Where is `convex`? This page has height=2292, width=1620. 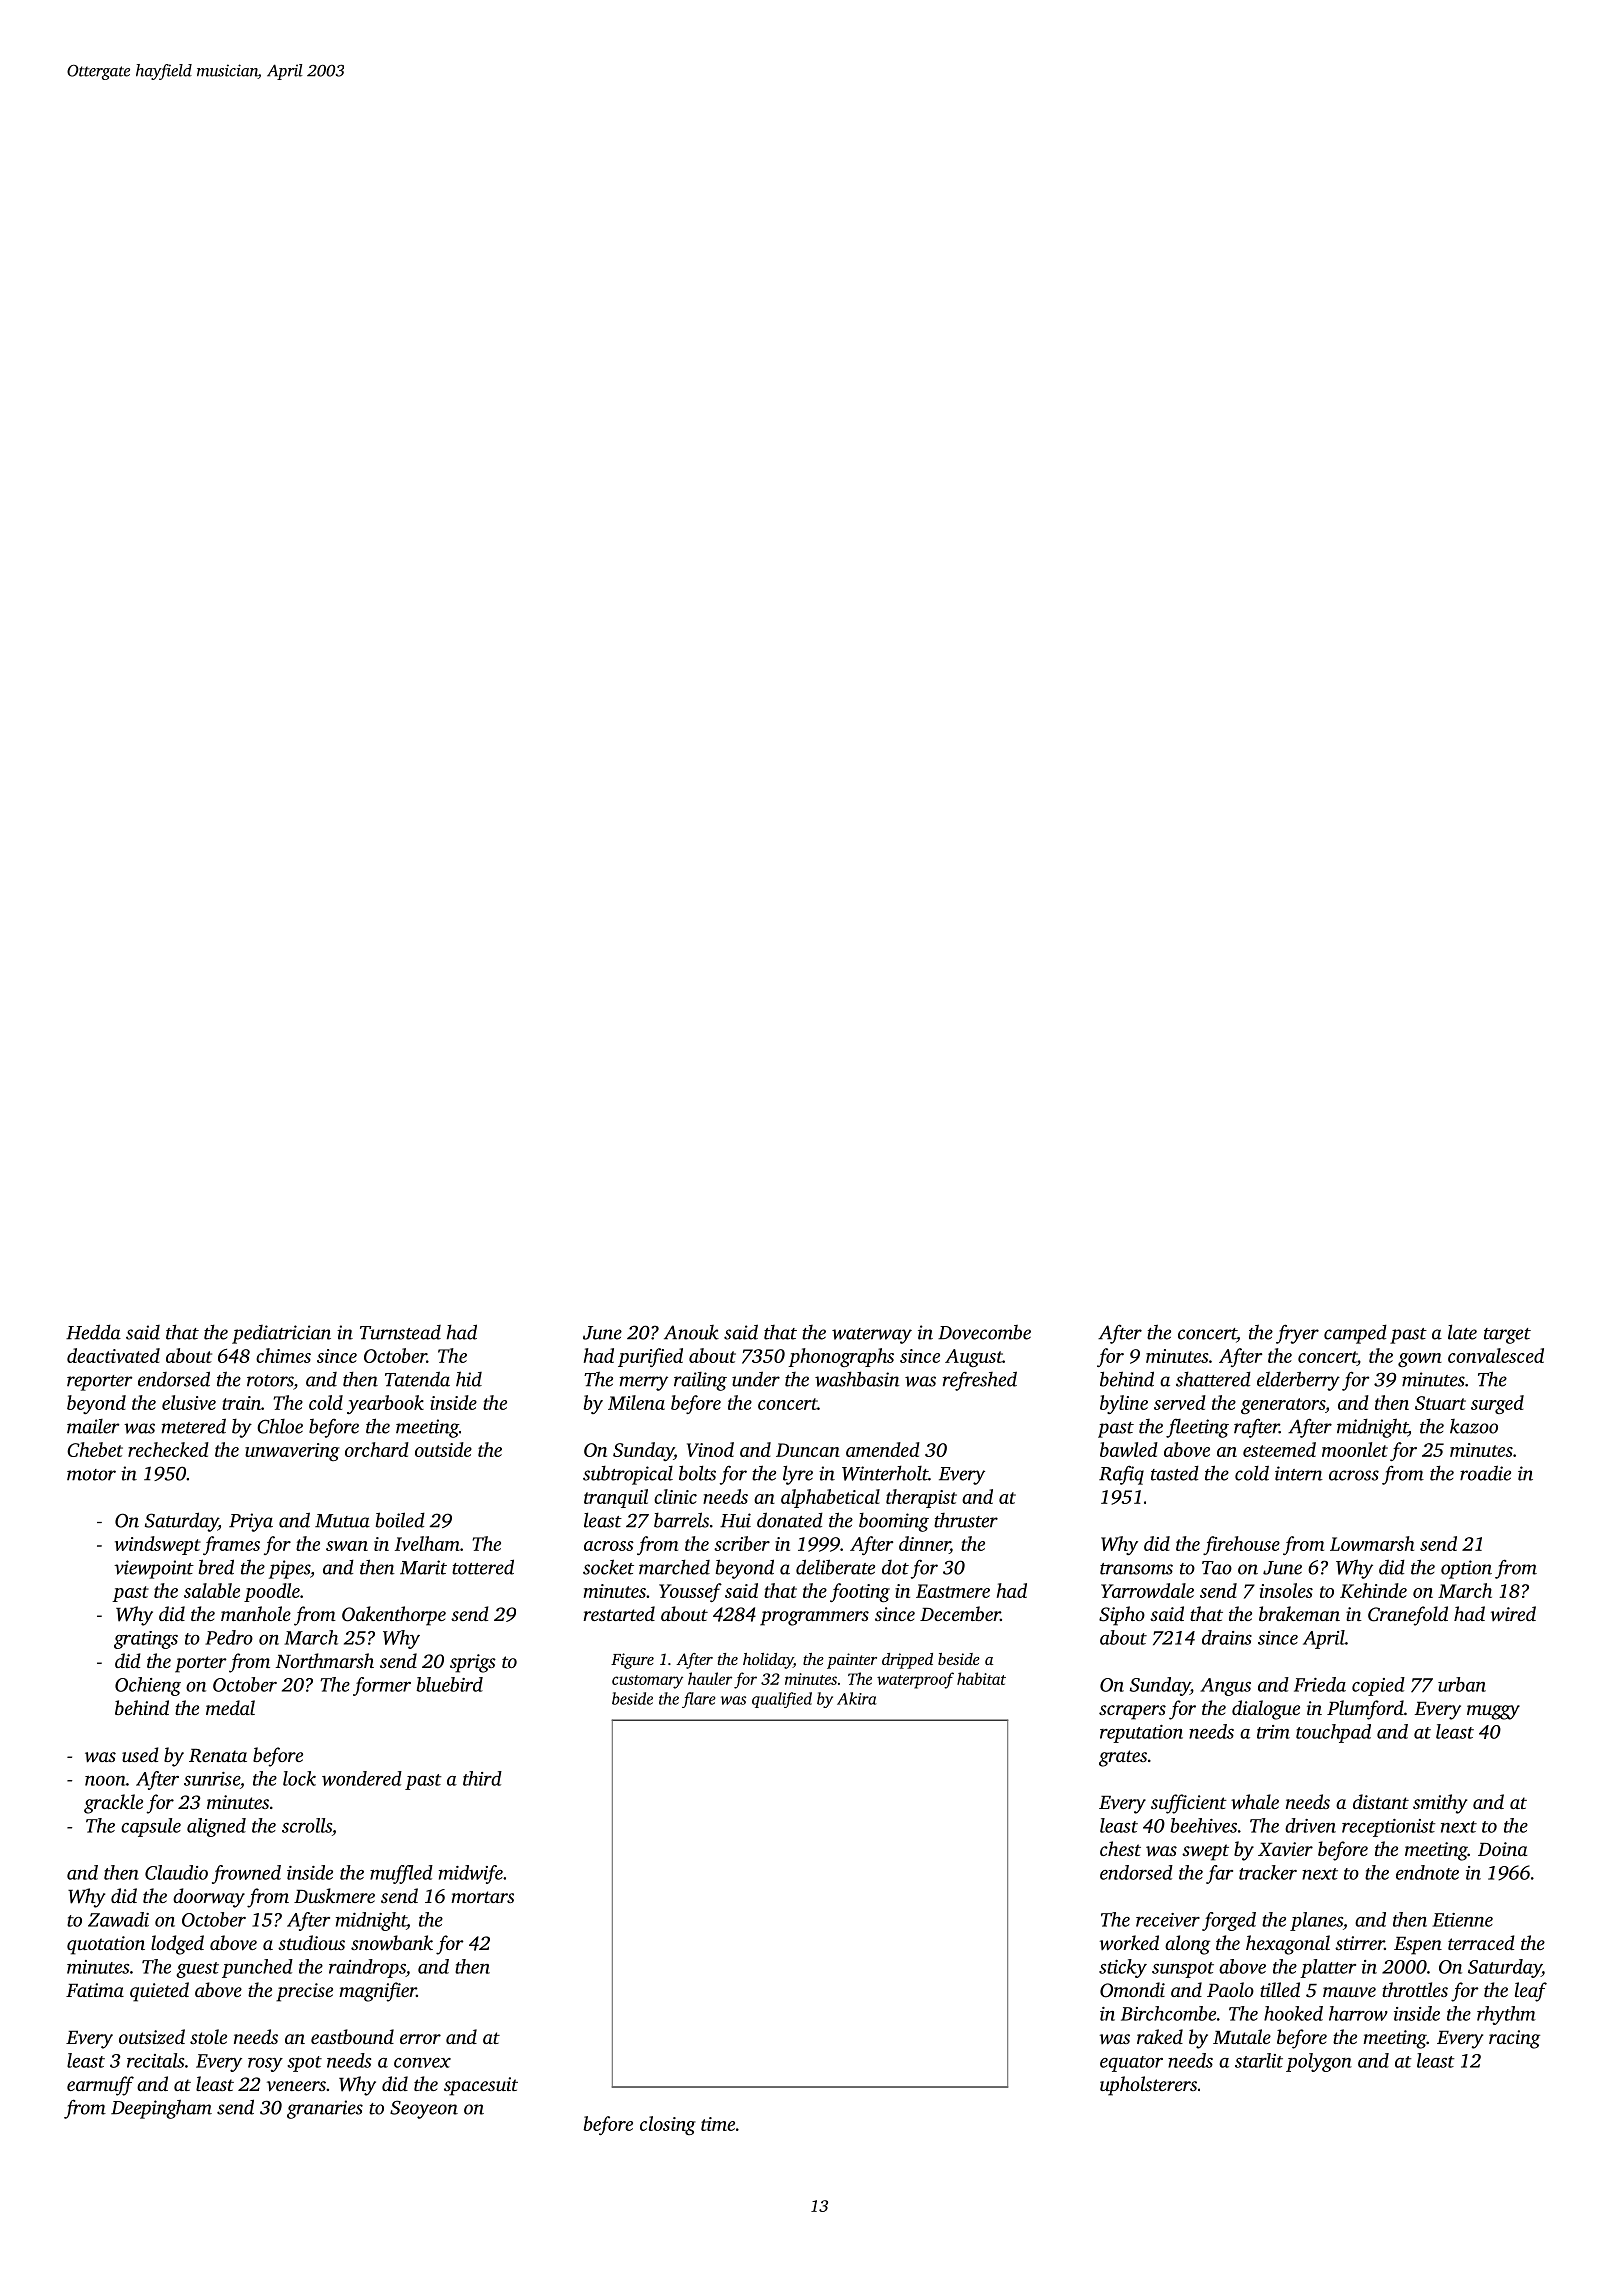 convex is located at coordinates (422, 2063).
